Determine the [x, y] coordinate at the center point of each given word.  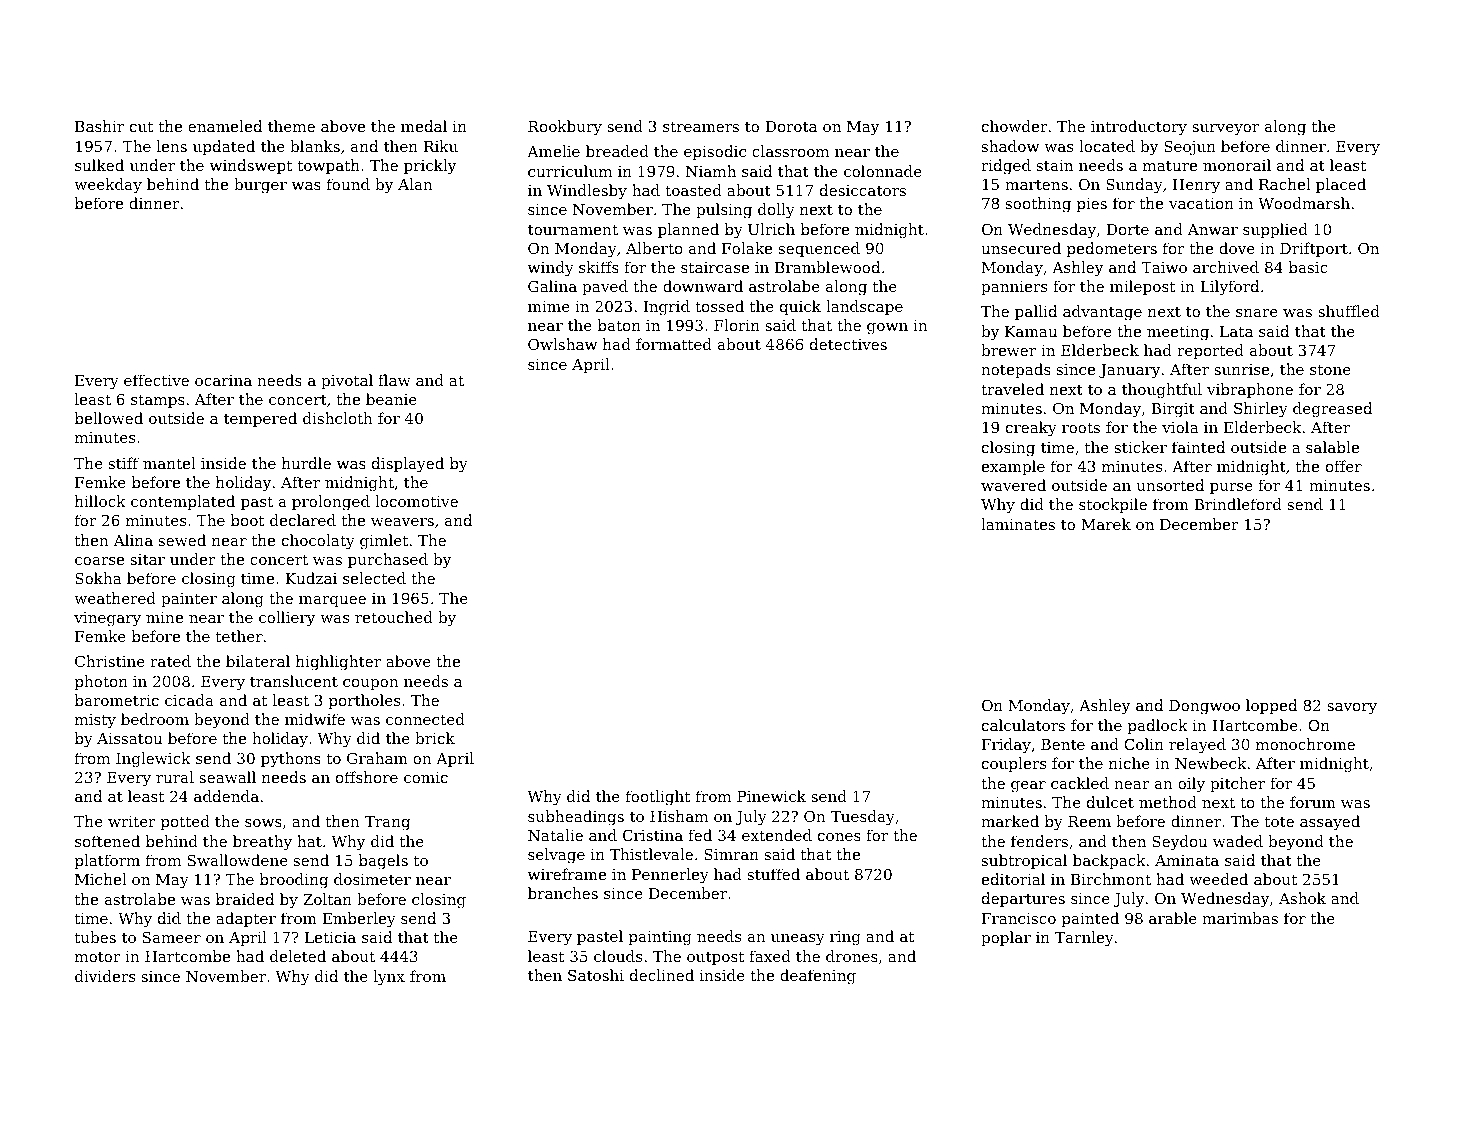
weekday [108, 186]
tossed [719, 306]
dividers [105, 976]
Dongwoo [1204, 707]
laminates [1018, 524]
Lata [1236, 331]
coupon [371, 684]
